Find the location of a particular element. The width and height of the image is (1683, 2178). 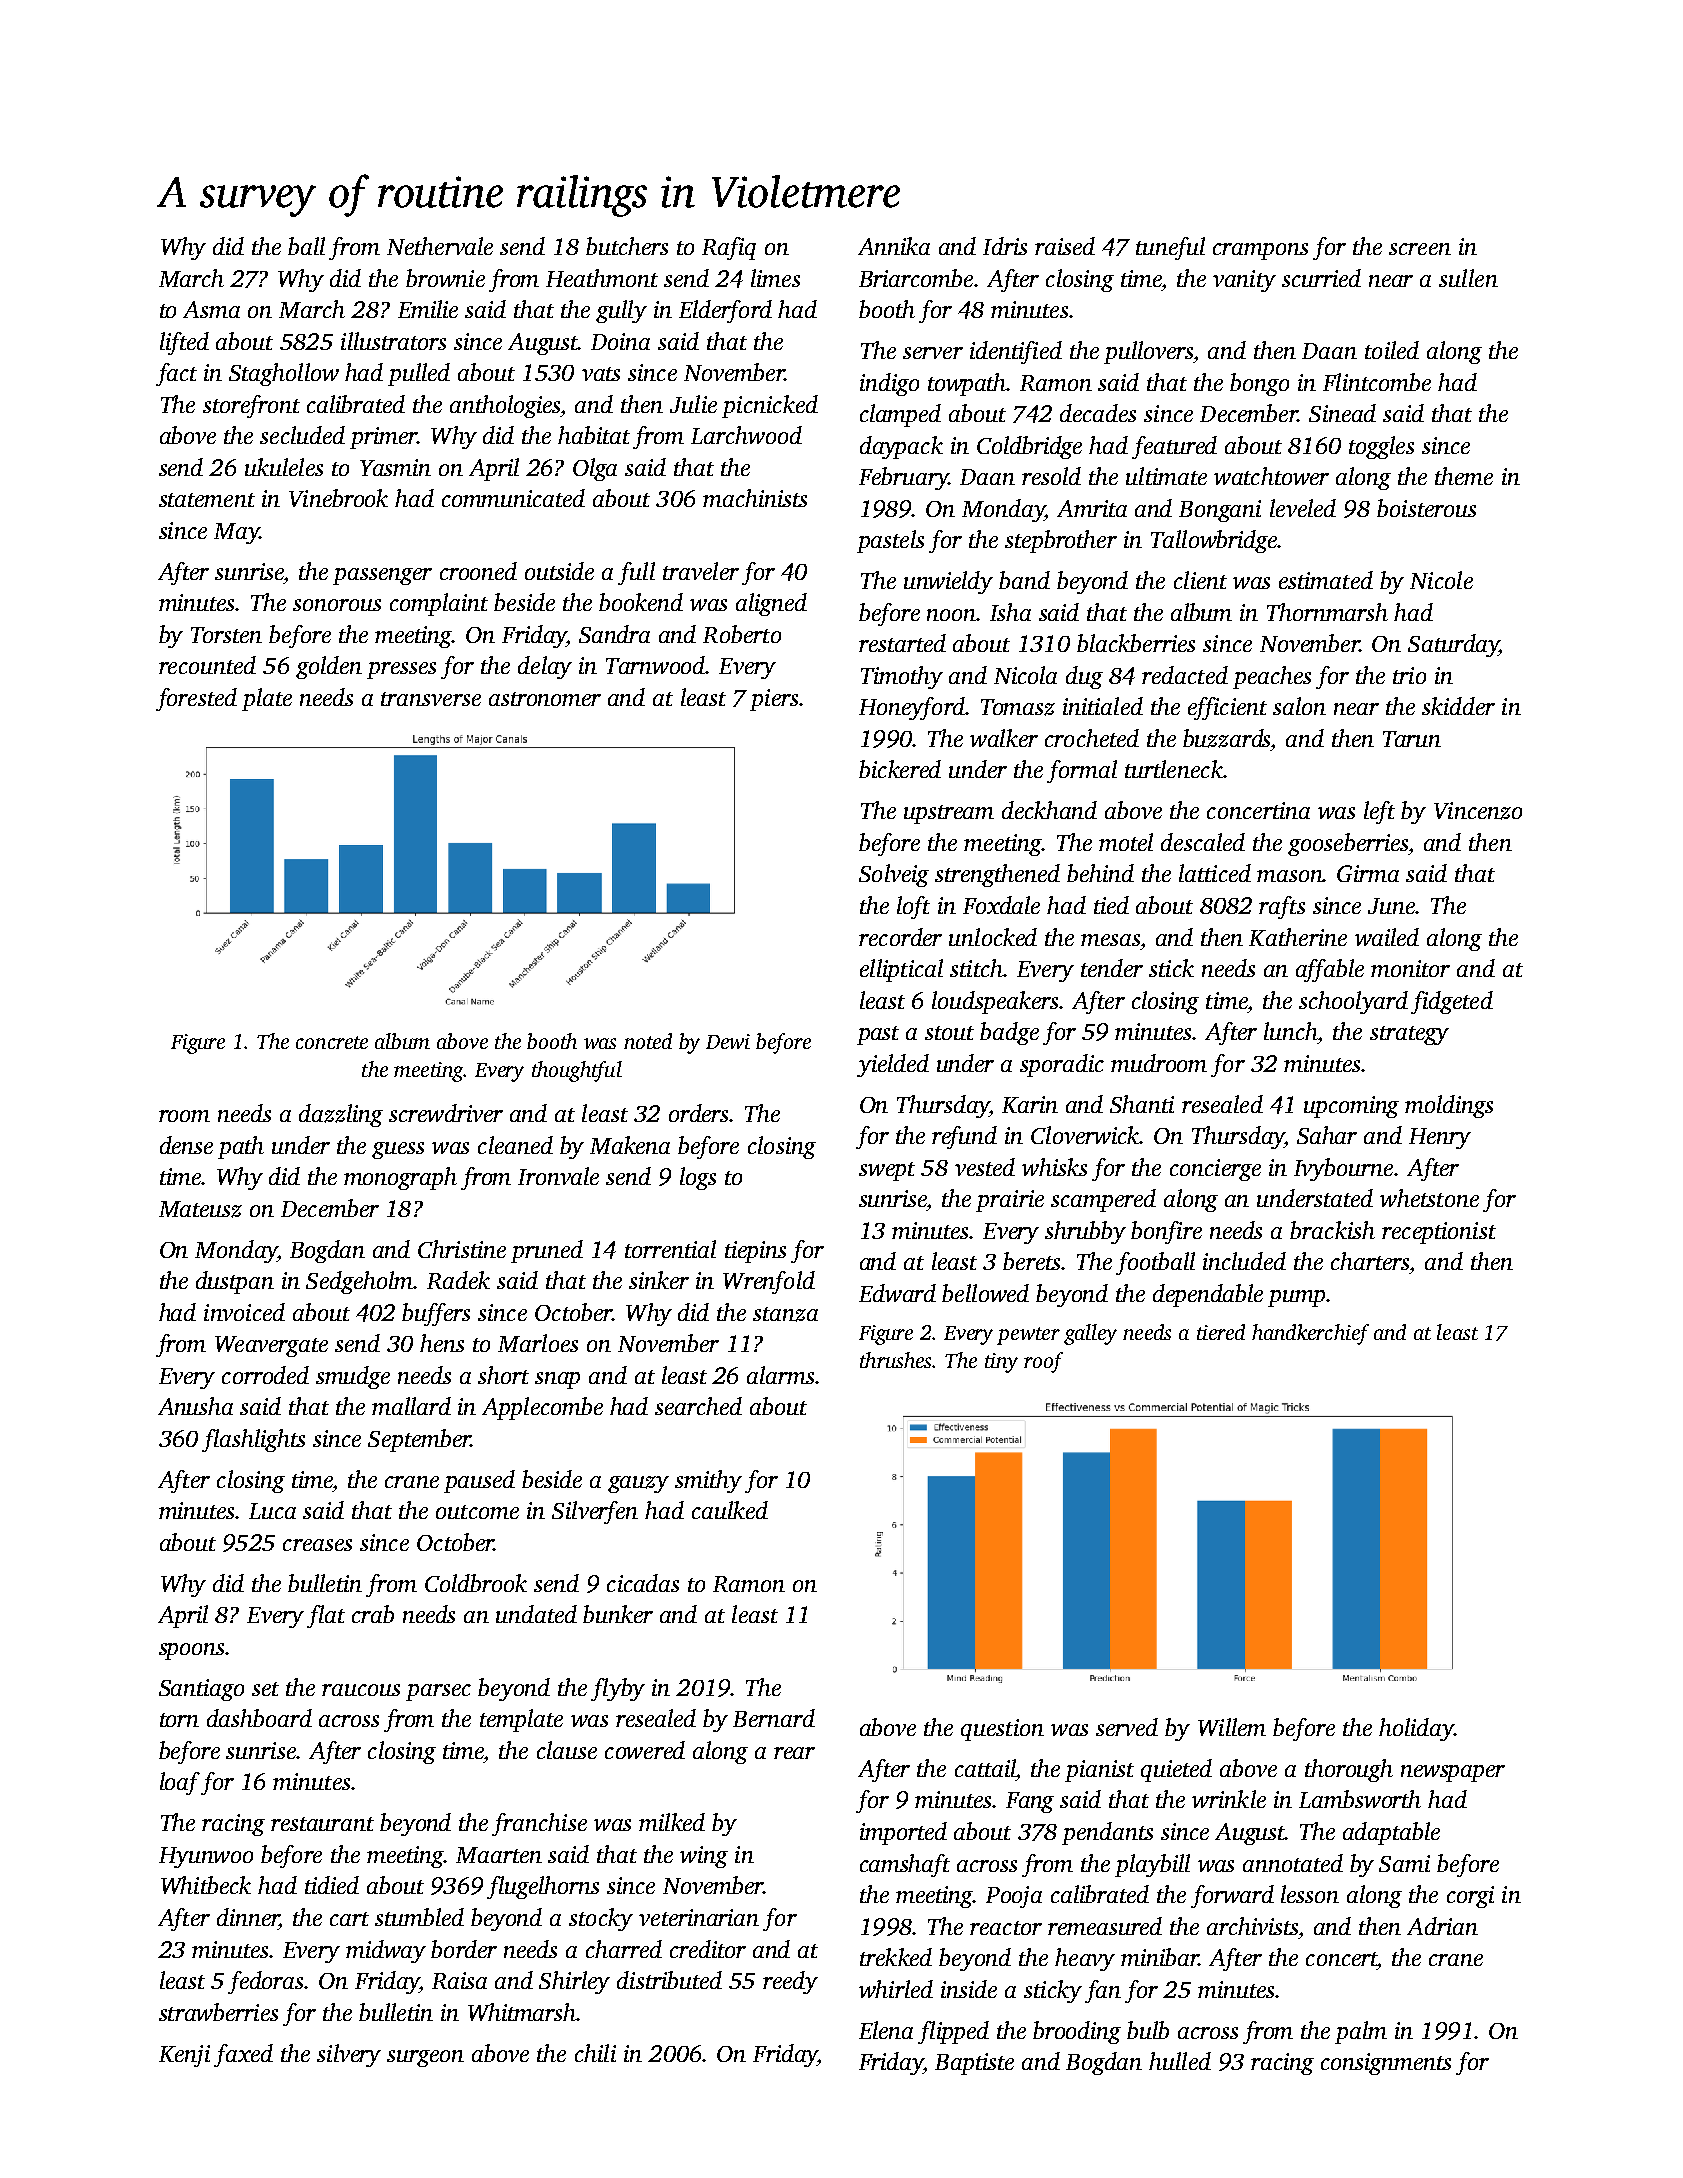

spoons is located at coordinates (191, 1651).
